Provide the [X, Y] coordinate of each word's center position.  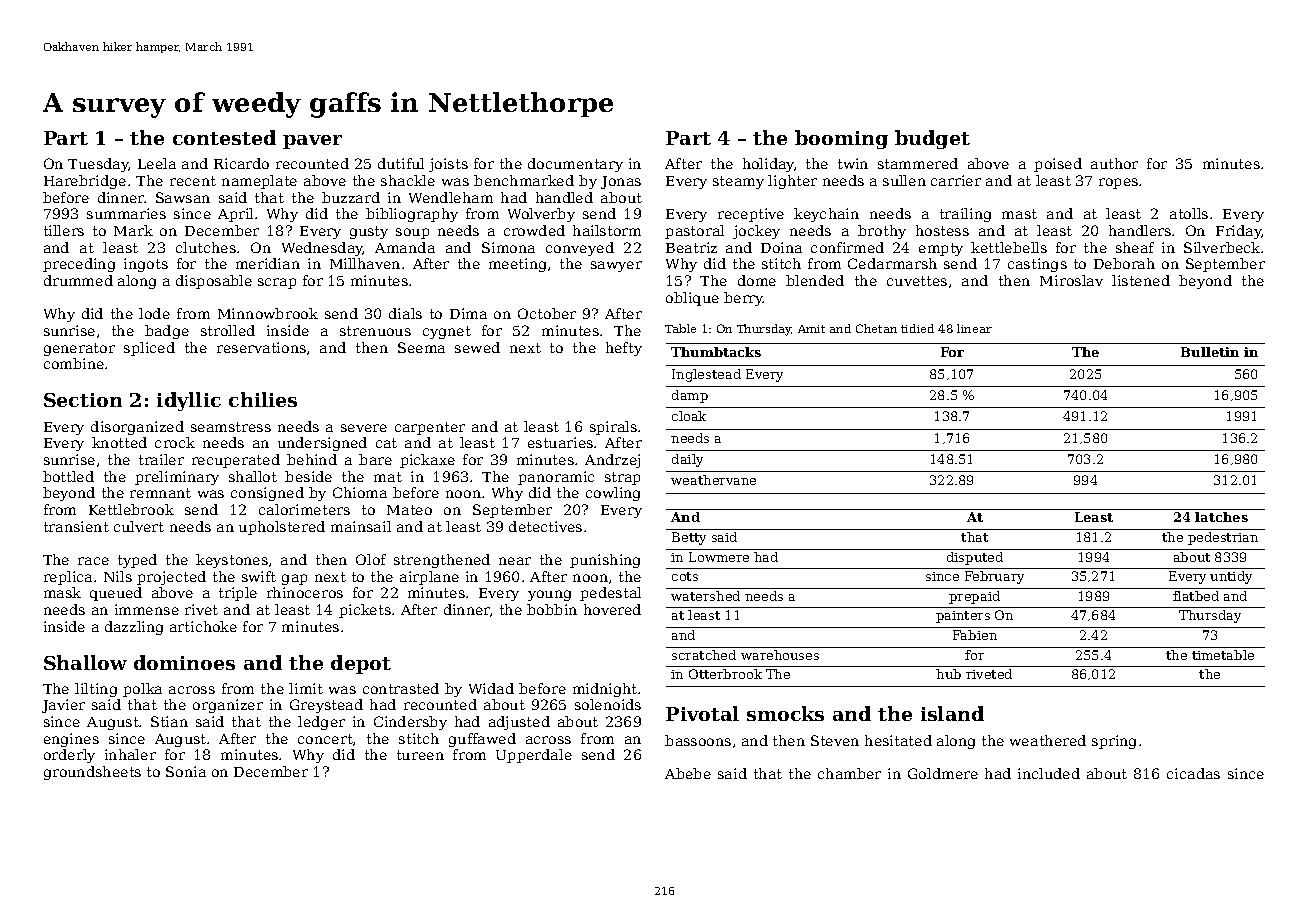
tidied [917, 328]
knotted [119, 442]
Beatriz [691, 247]
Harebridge [85, 182]
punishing [605, 561]
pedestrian [1223, 538]
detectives [545, 526]
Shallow [85, 662]
